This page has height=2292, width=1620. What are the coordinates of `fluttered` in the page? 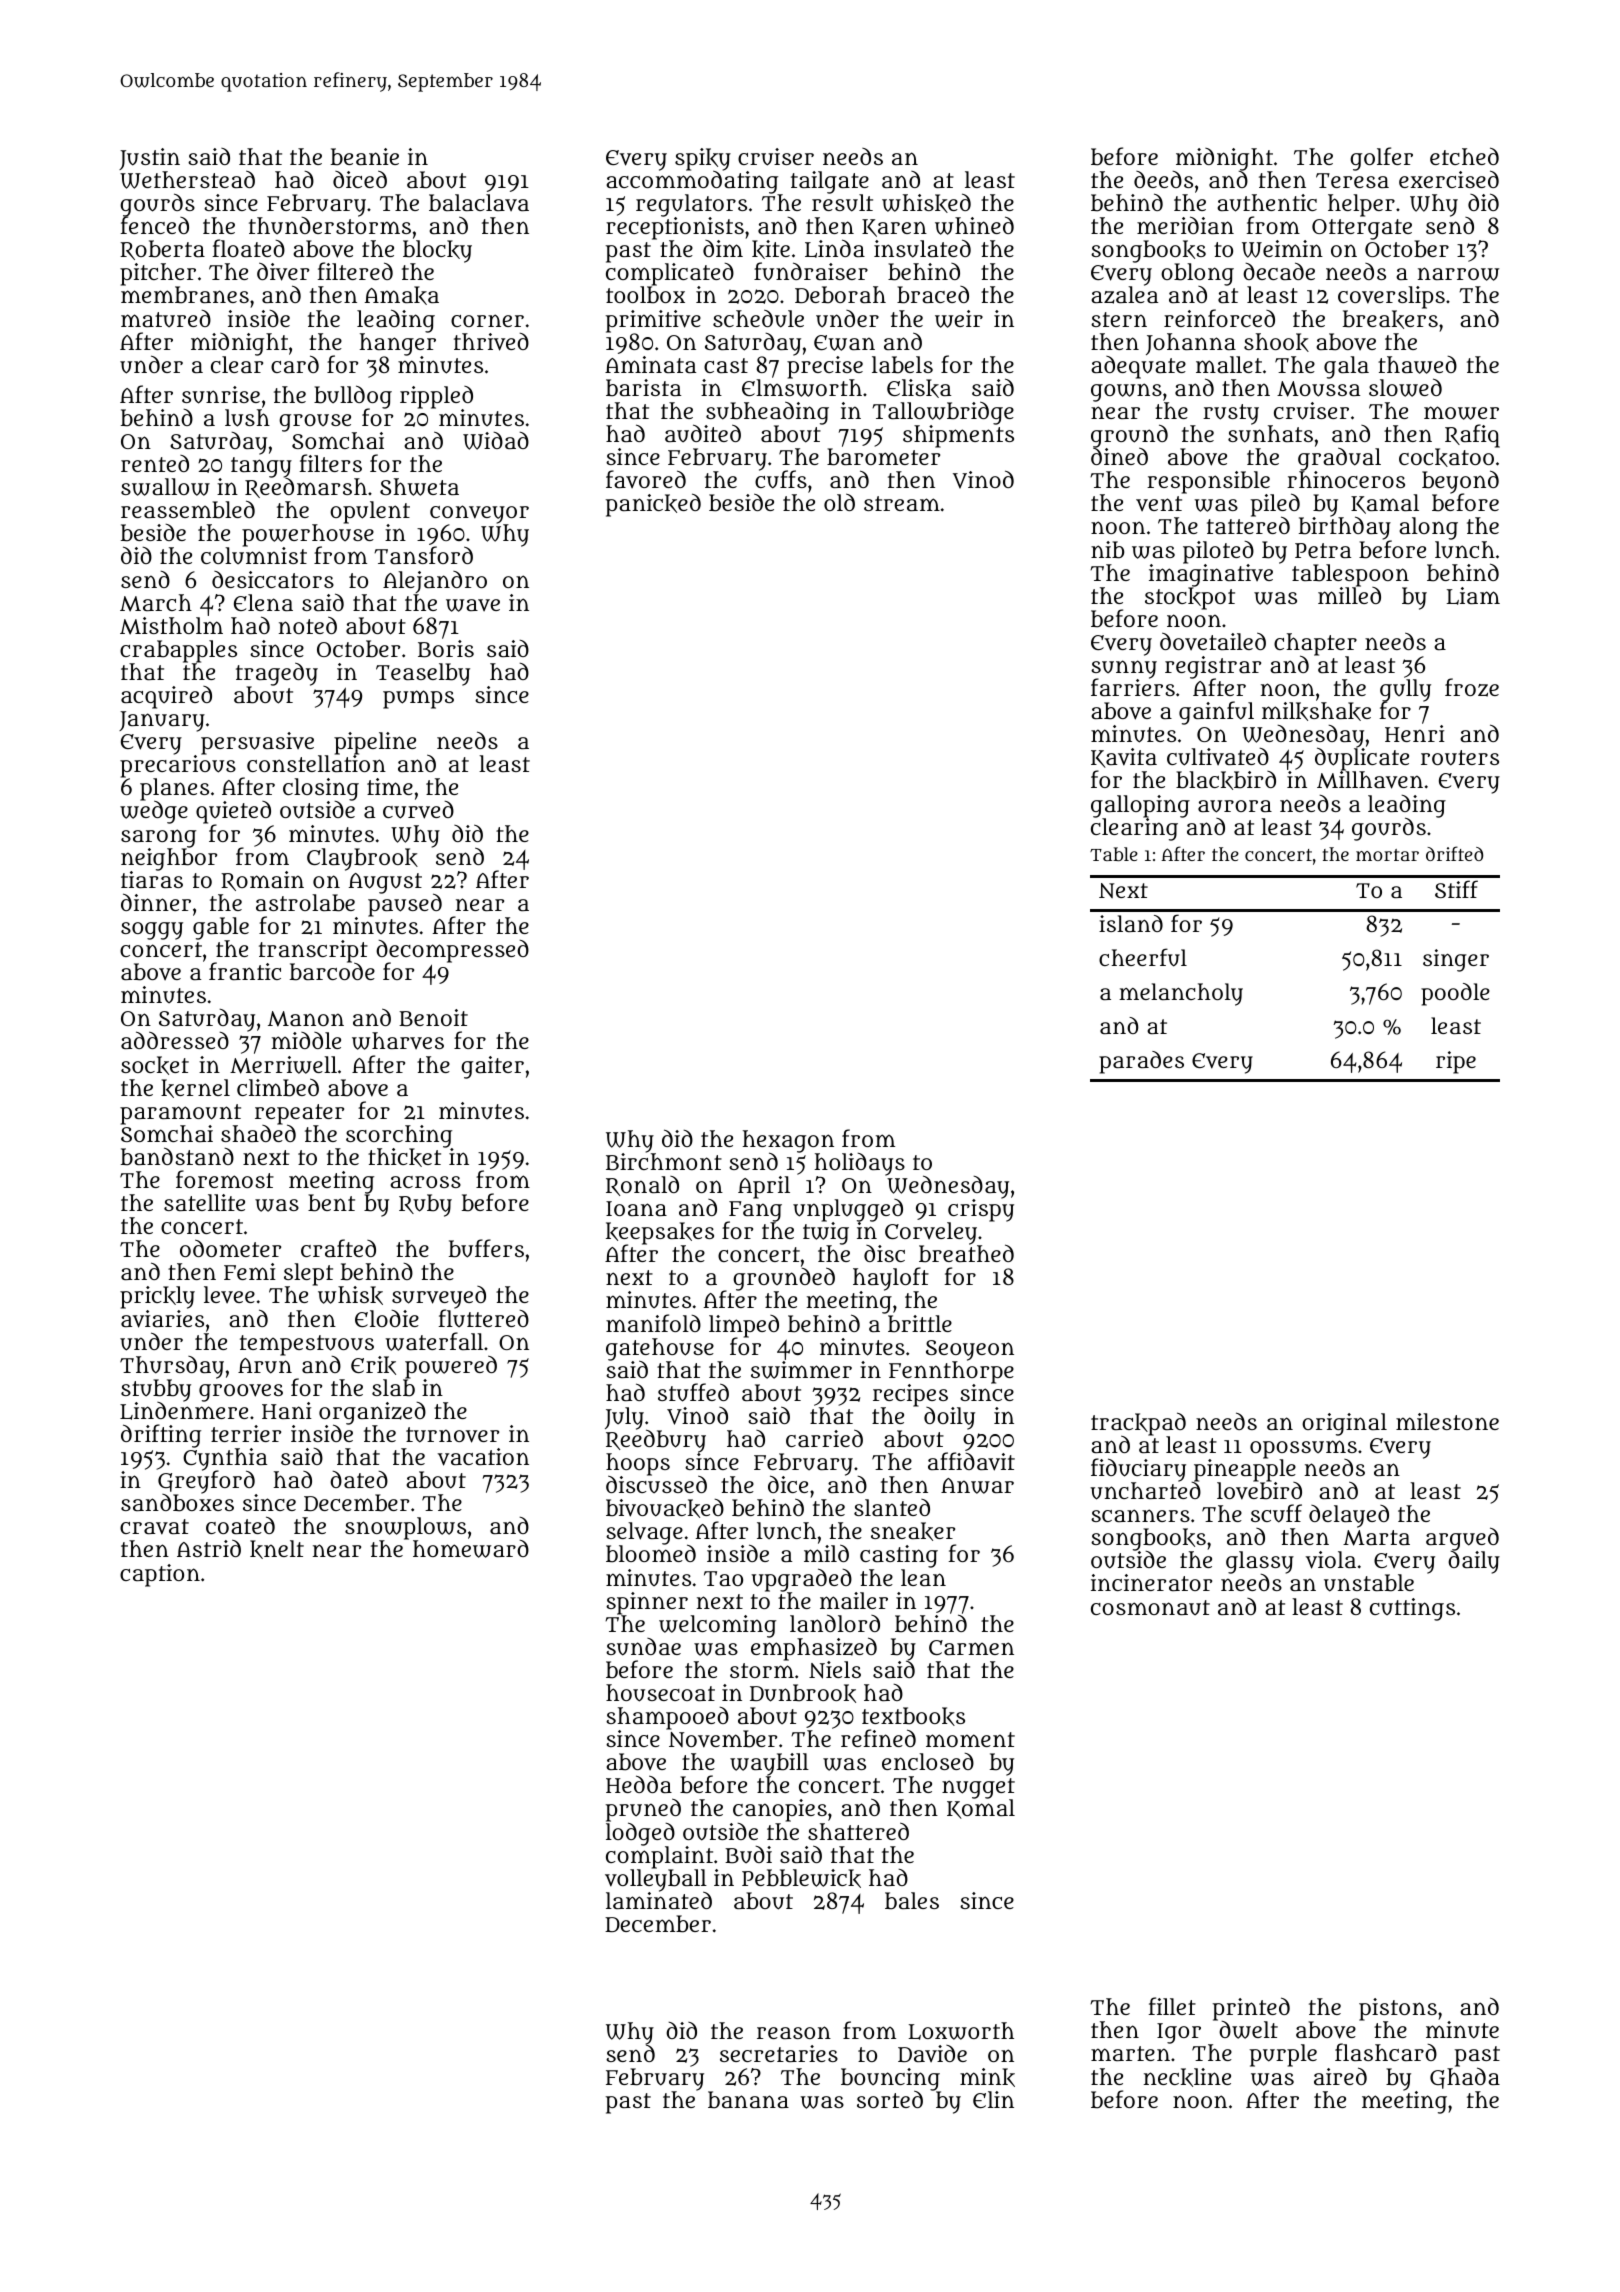 It's located at (483, 1318).
